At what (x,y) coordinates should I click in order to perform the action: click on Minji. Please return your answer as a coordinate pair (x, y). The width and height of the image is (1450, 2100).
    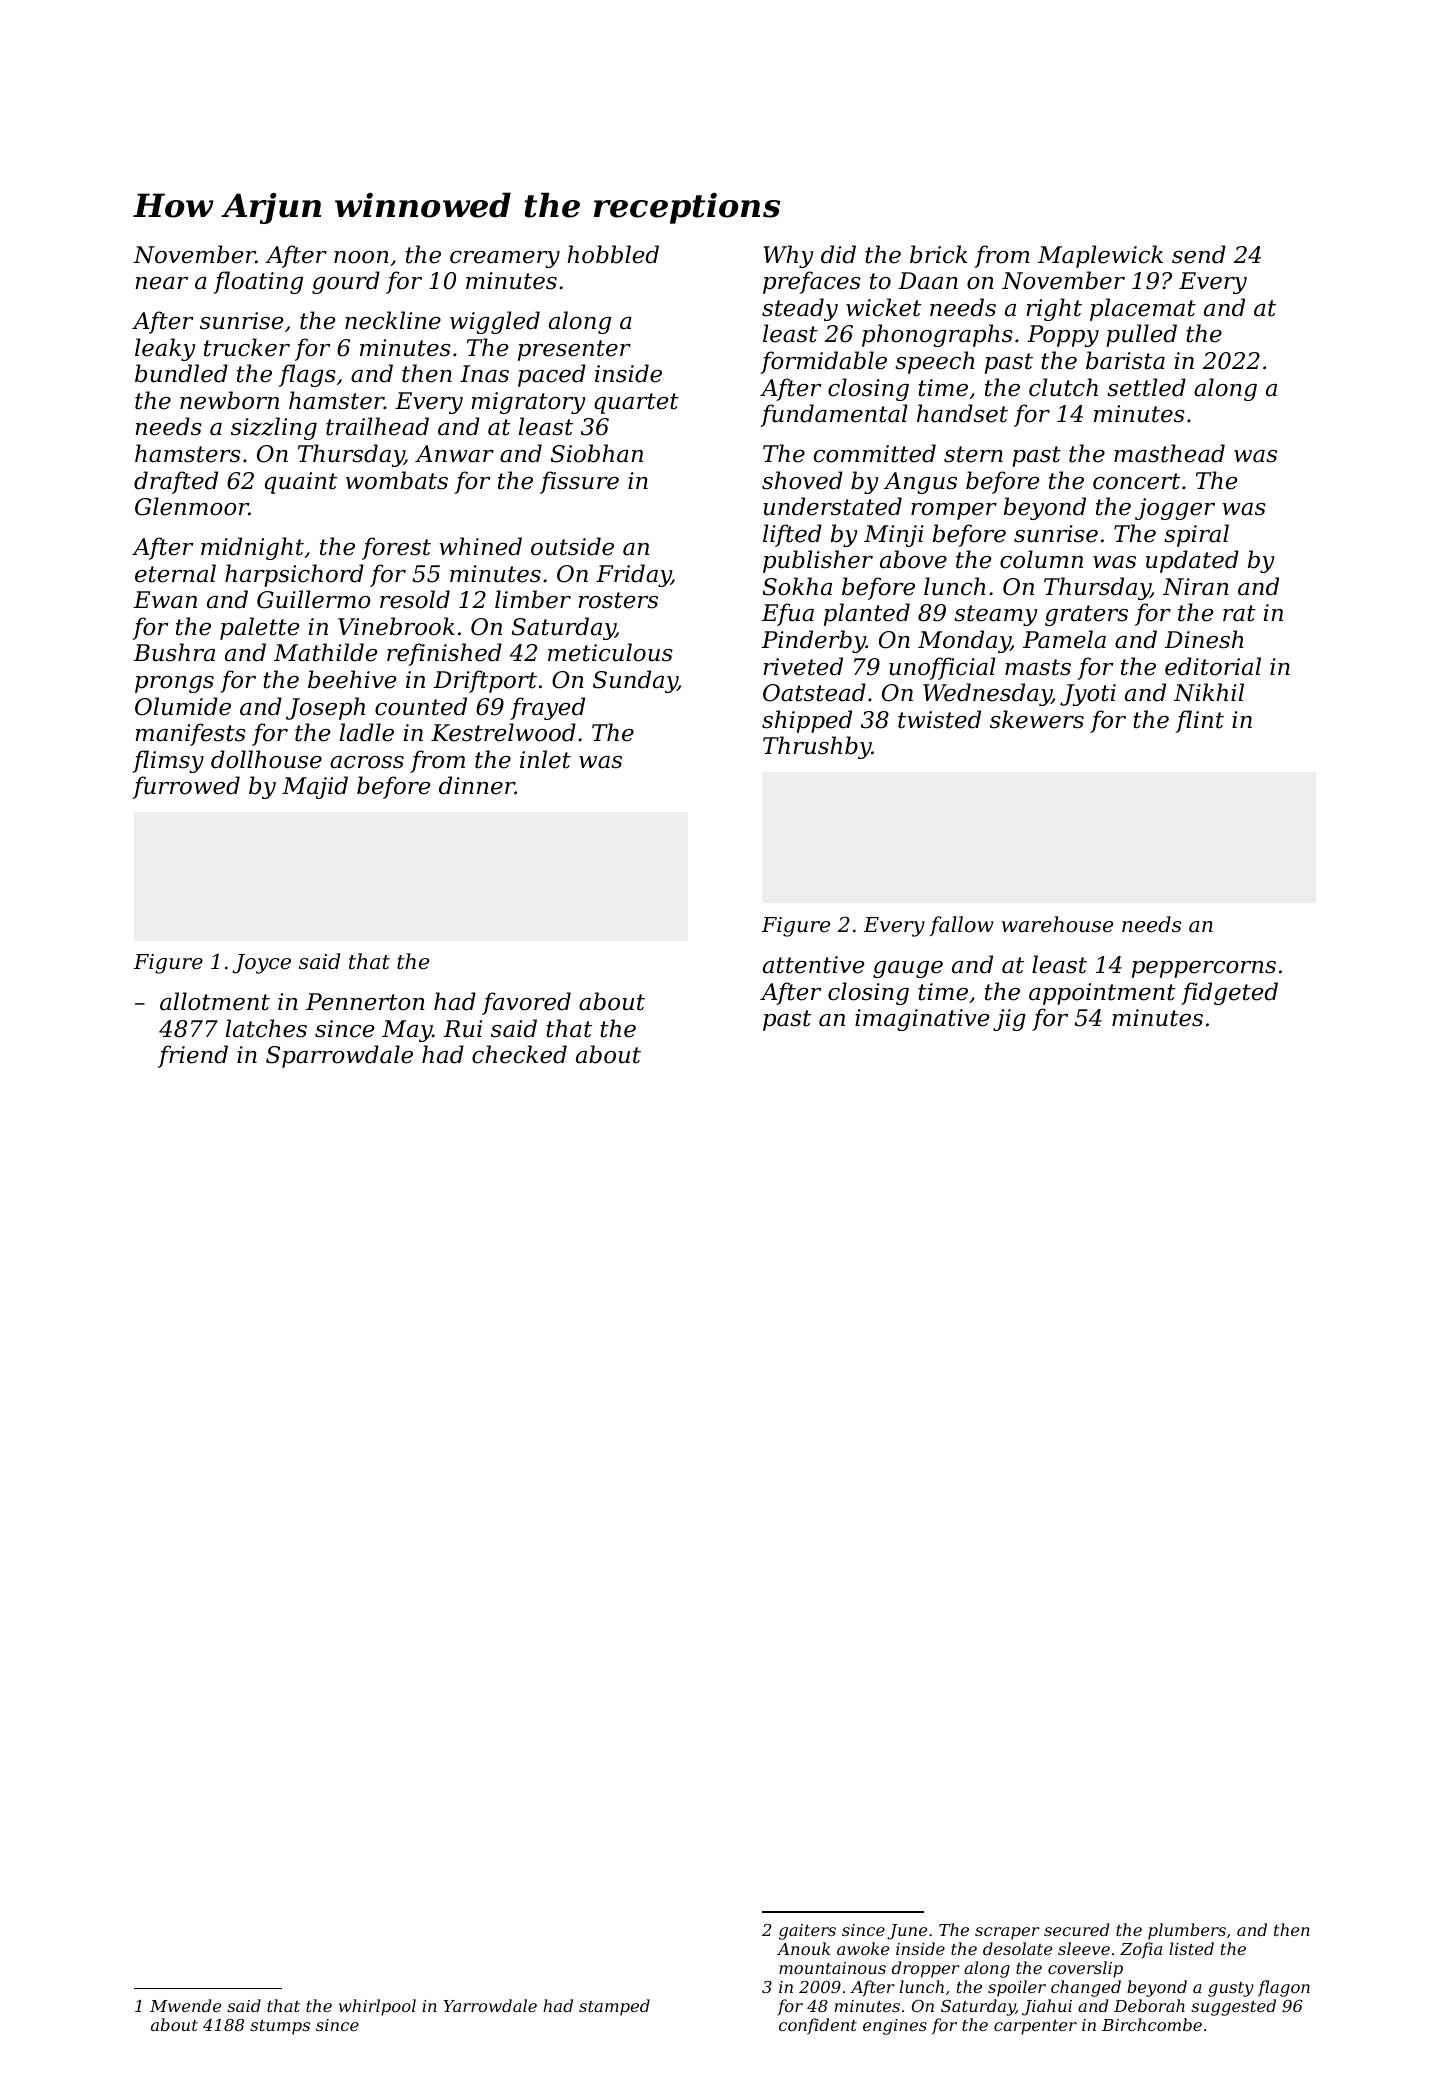
    Looking at the image, I should click on (894, 536).
